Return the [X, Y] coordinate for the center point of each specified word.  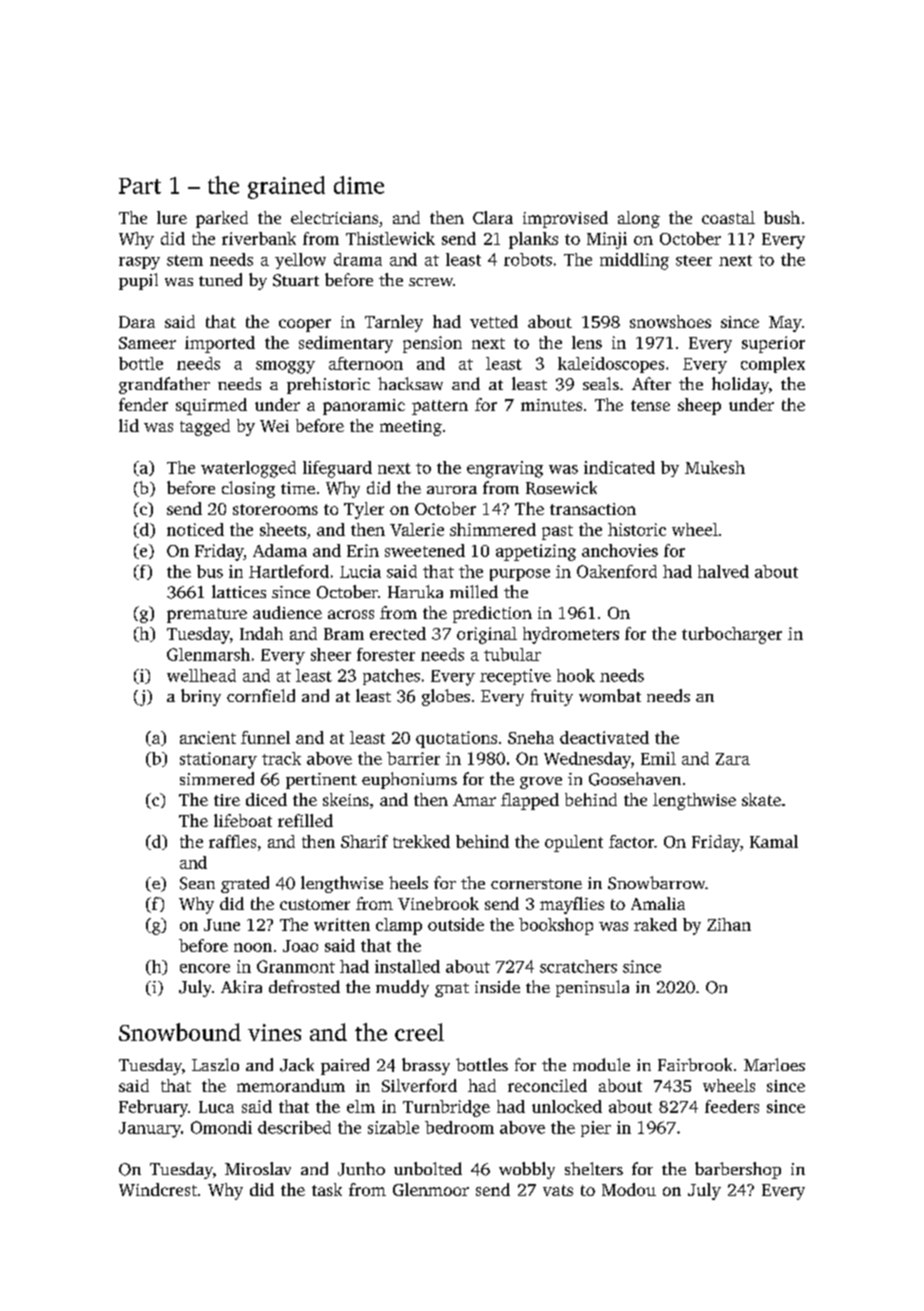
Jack [297, 1065]
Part [140, 186]
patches [391, 677]
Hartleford [289, 571]
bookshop [556, 926]
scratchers [578, 966]
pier [596, 1129]
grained [286, 187]
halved [723, 571]
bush [782, 217]
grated [245, 884]
